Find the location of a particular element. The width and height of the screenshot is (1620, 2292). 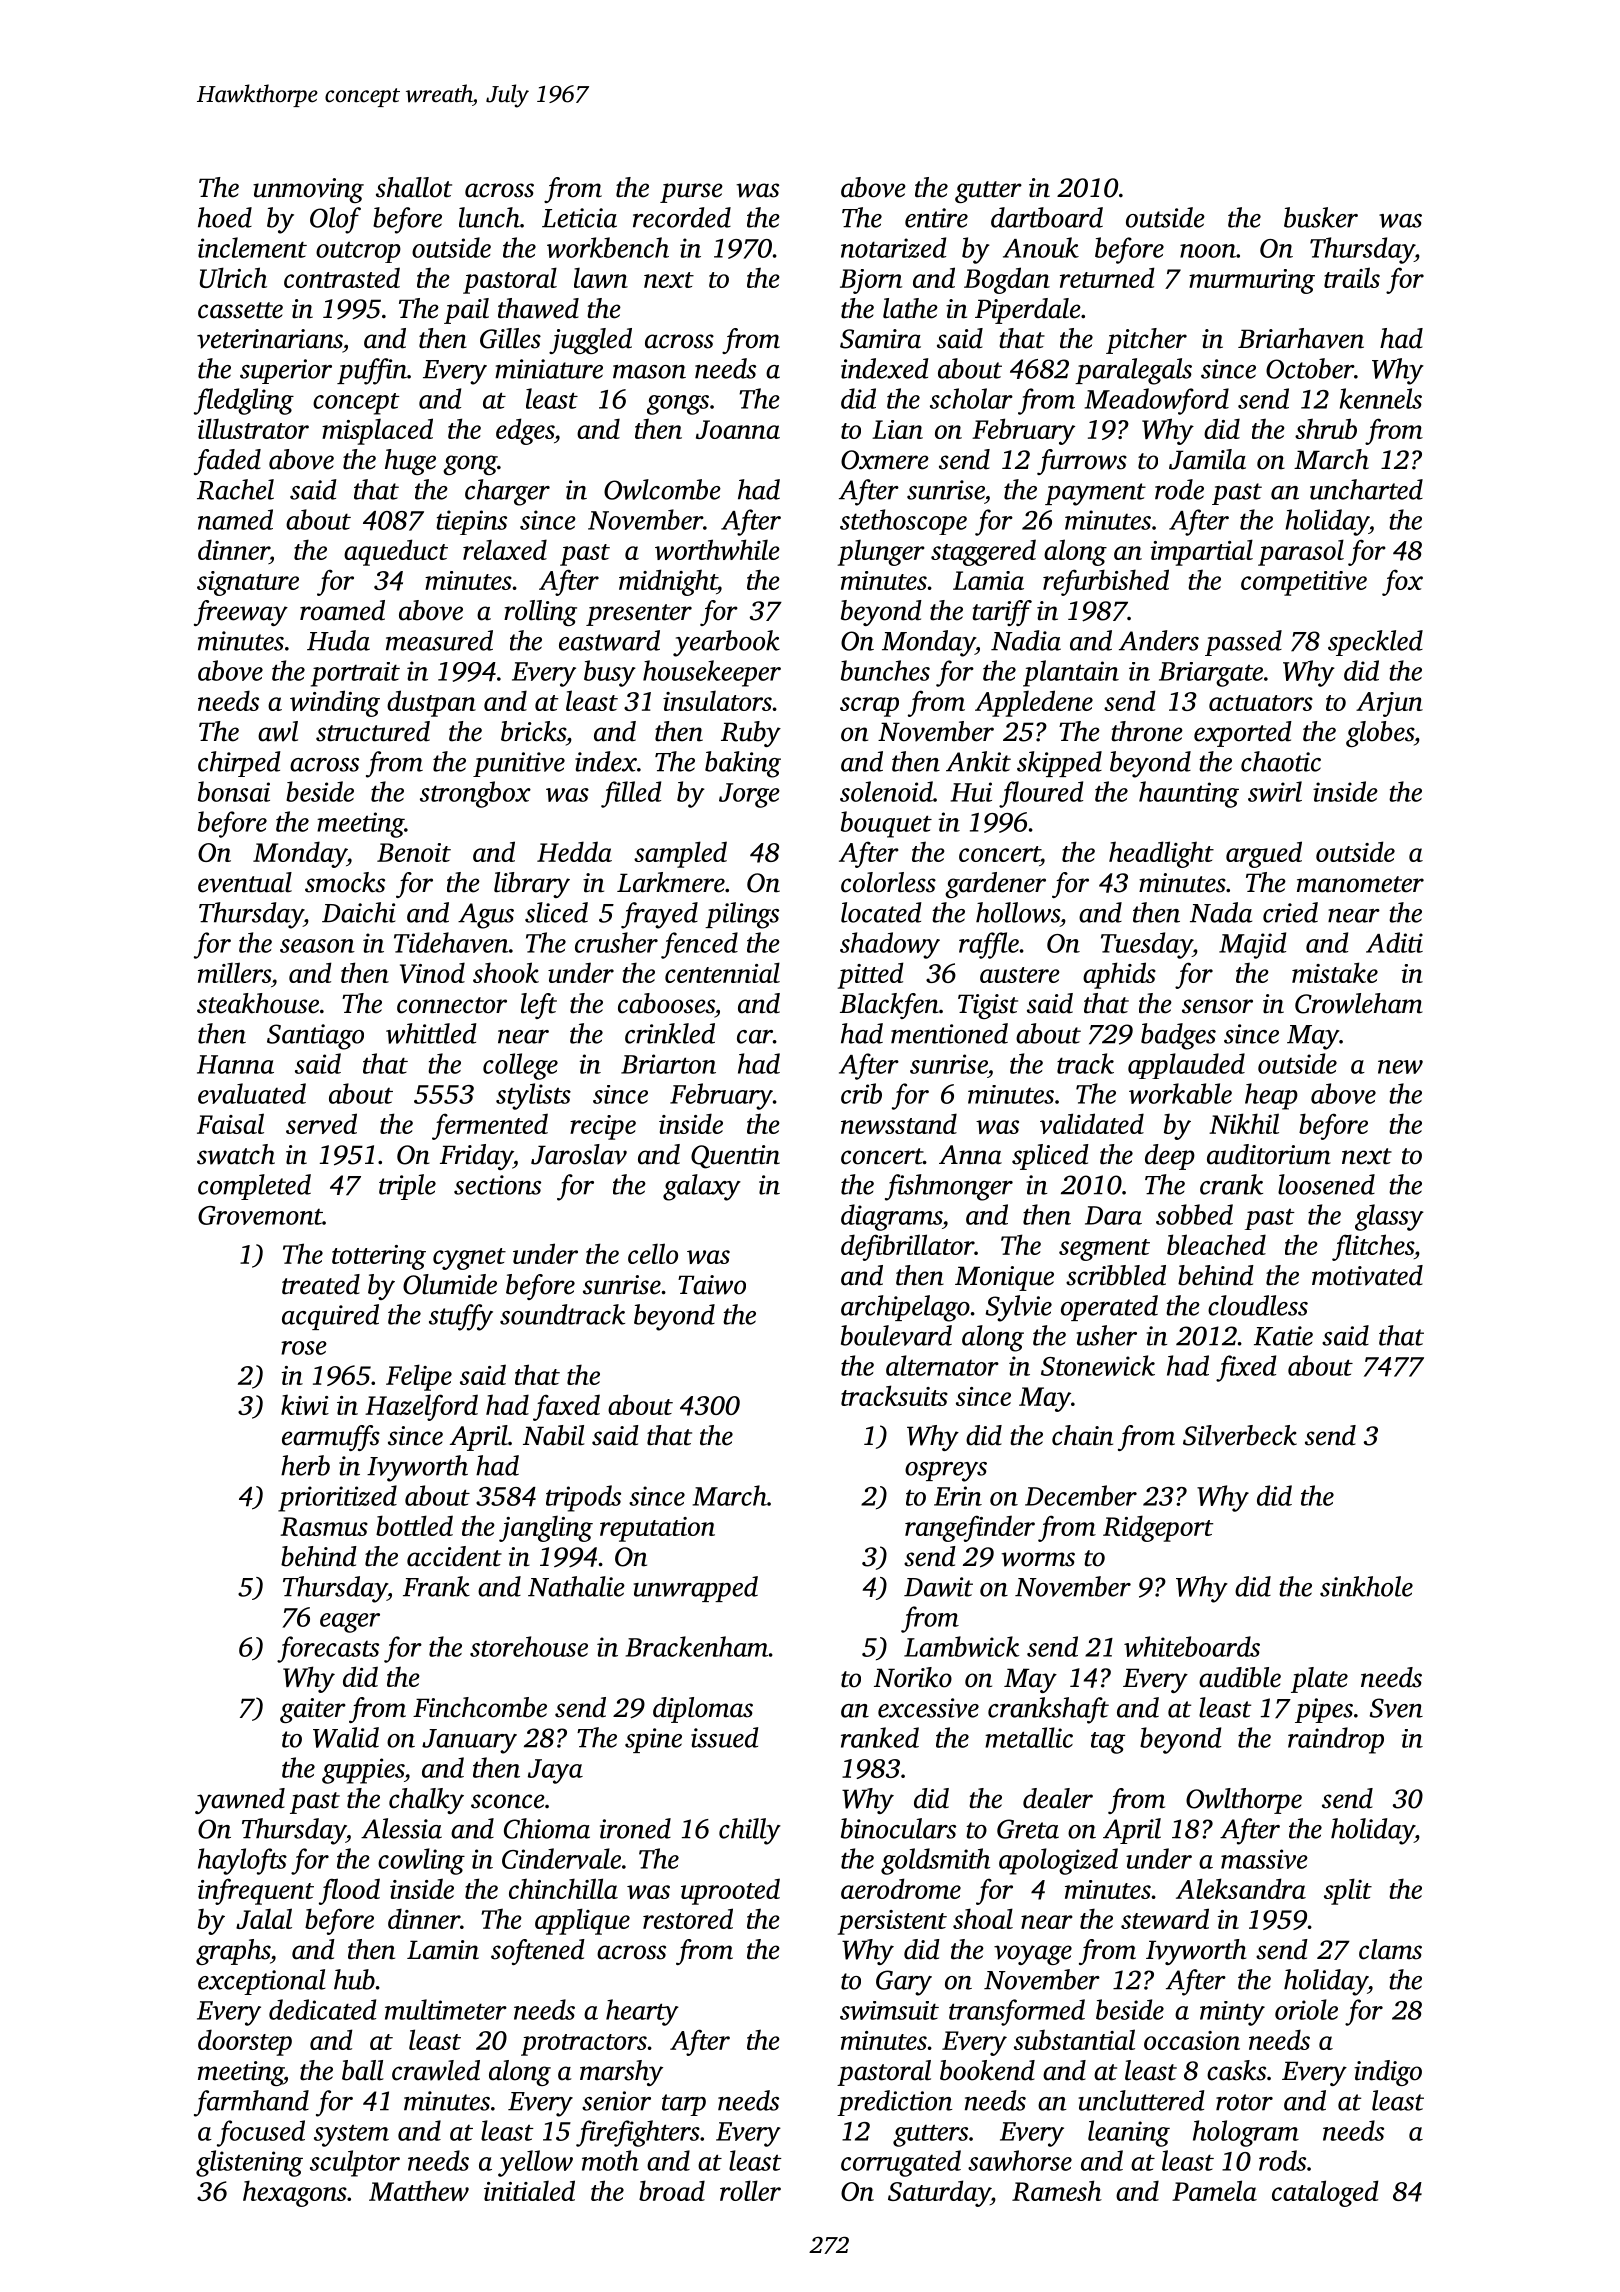

Samira is located at coordinates (880, 339).
